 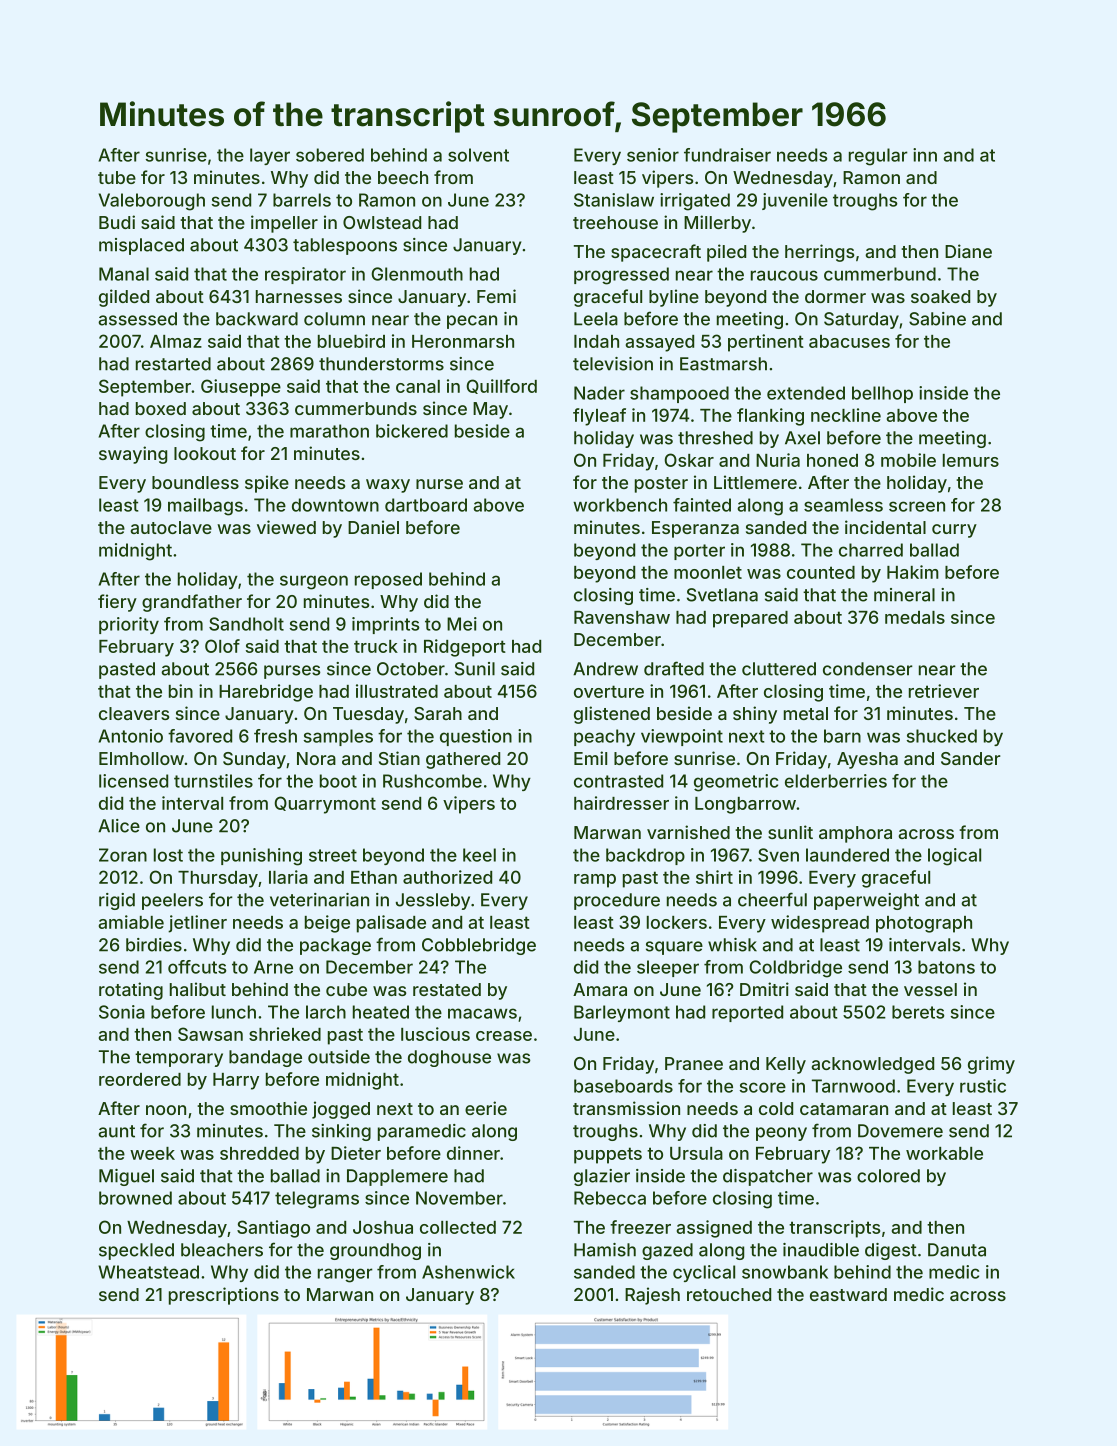 What do you see at coordinates (259, 1153) in the screenshot?
I see `shredded` at bounding box center [259, 1153].
